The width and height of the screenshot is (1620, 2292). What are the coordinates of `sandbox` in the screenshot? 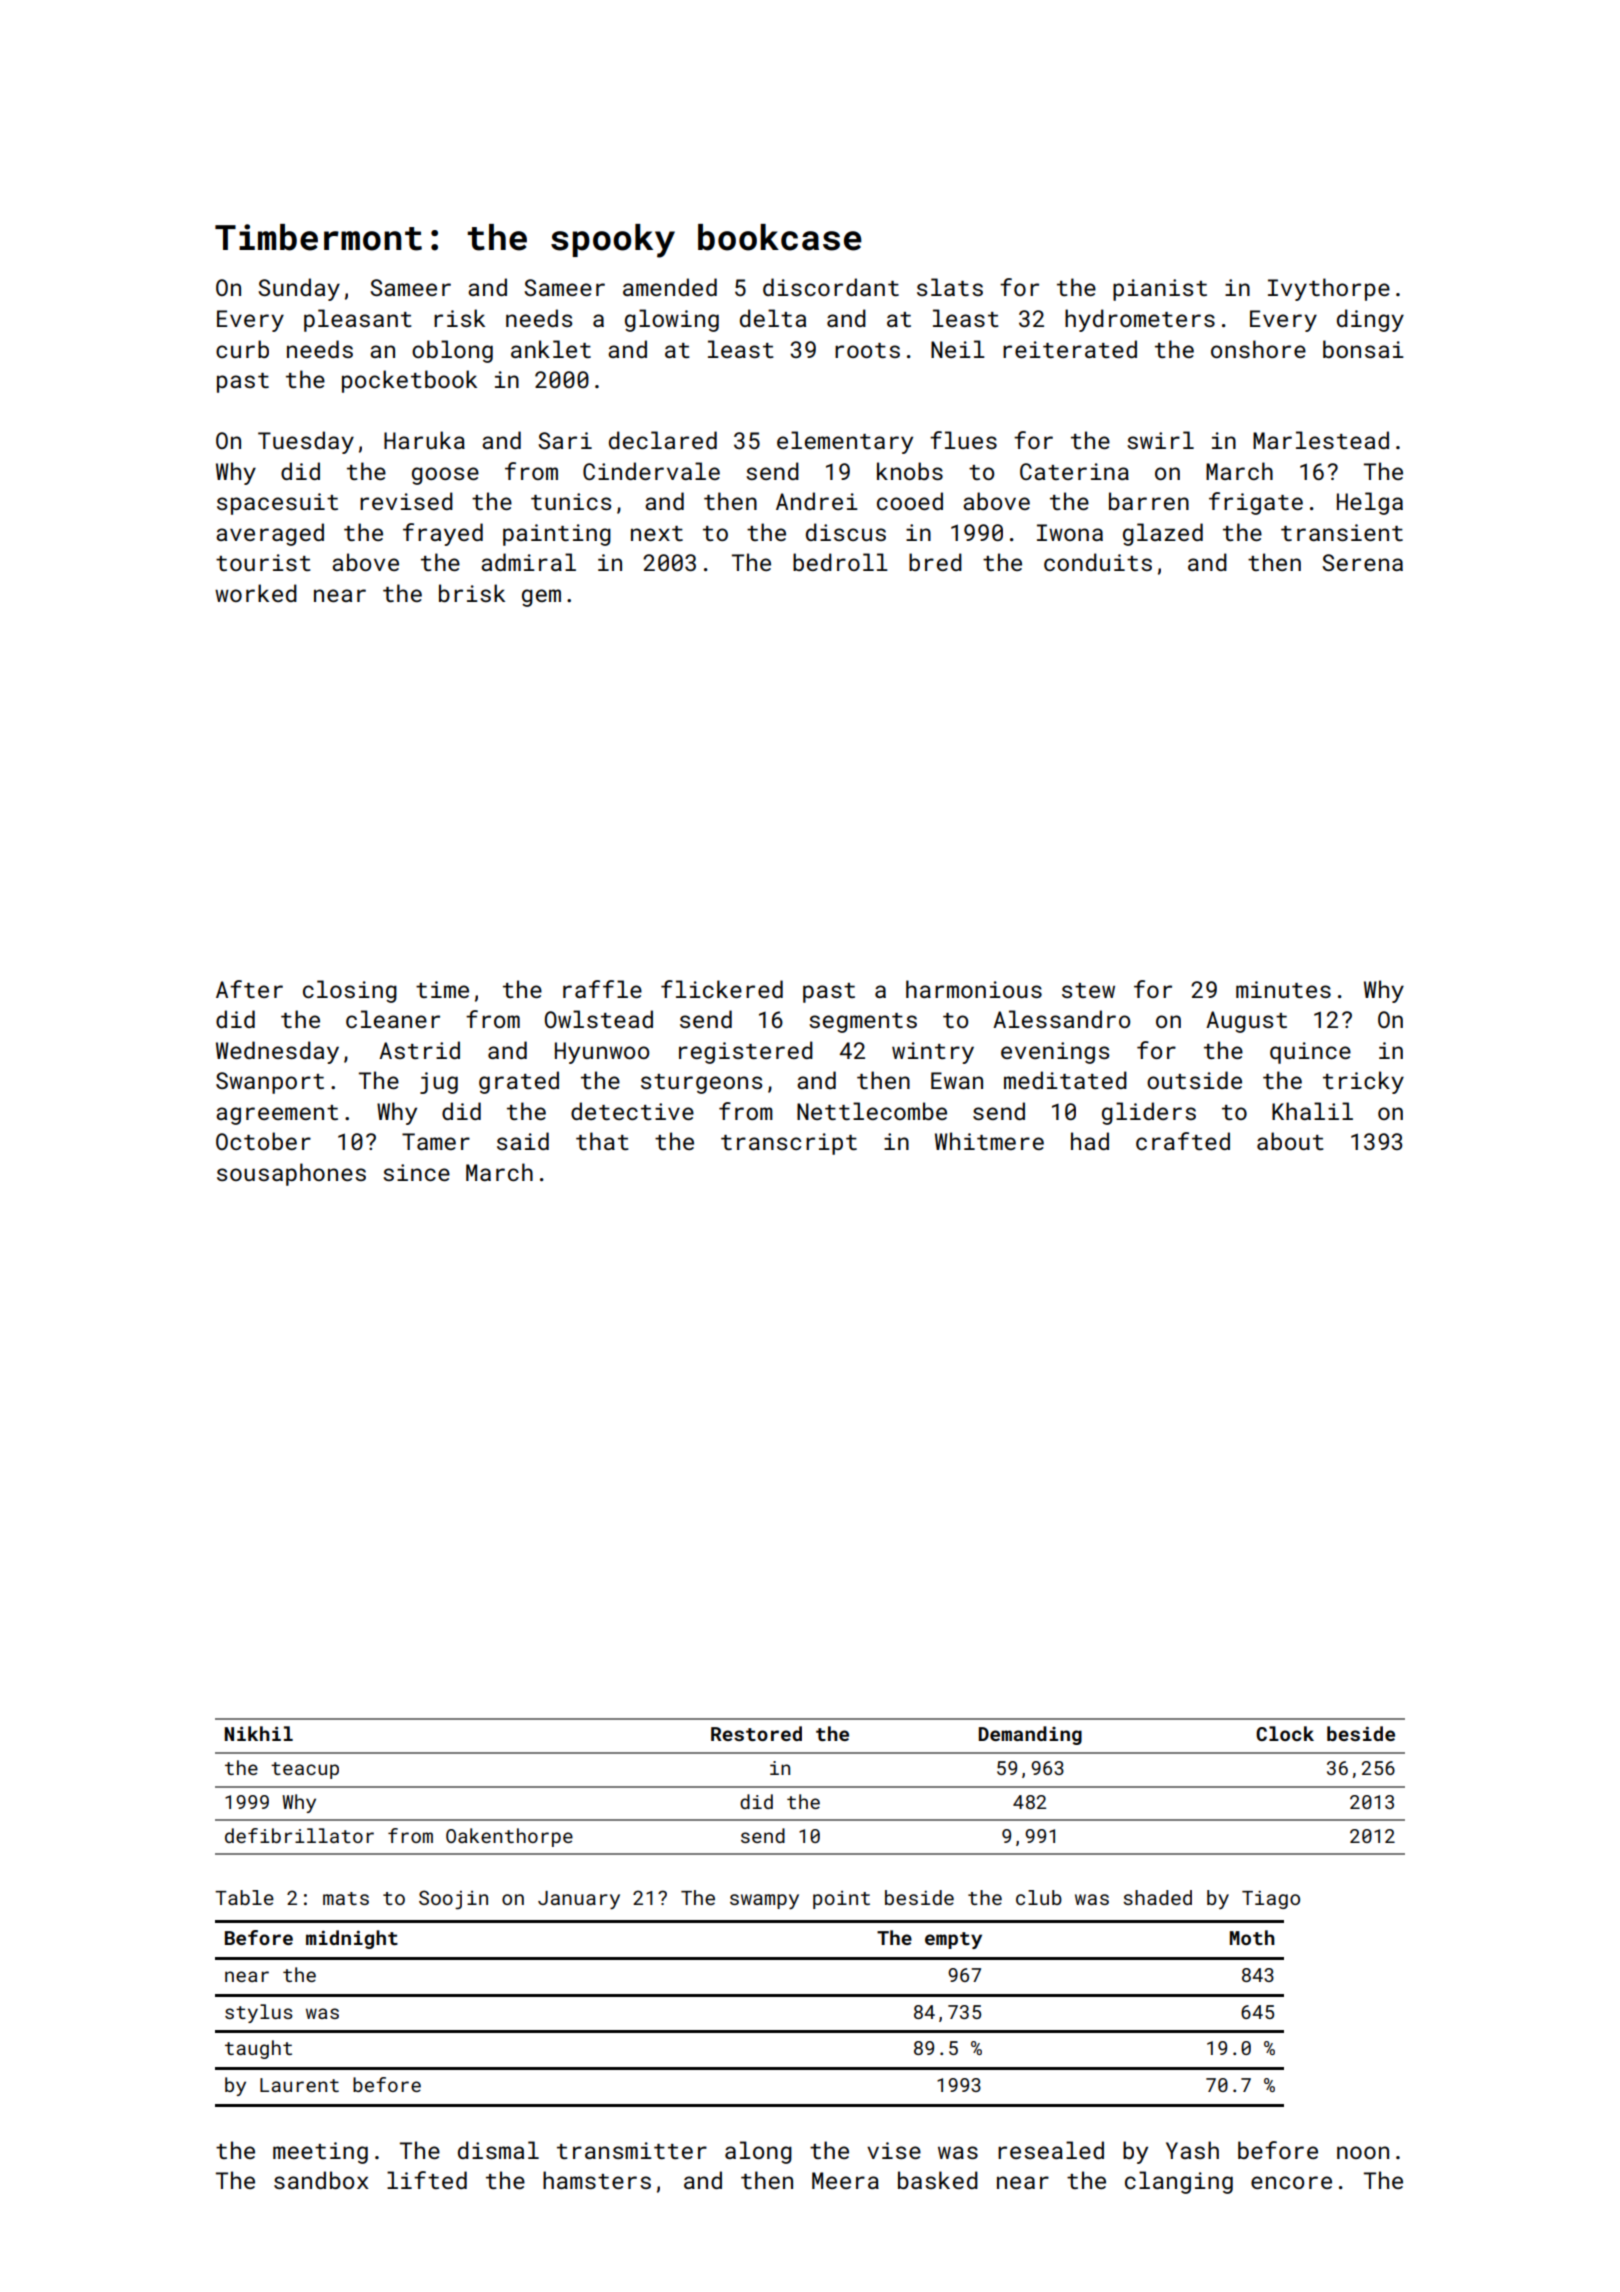 It's located at (321, 2180).
